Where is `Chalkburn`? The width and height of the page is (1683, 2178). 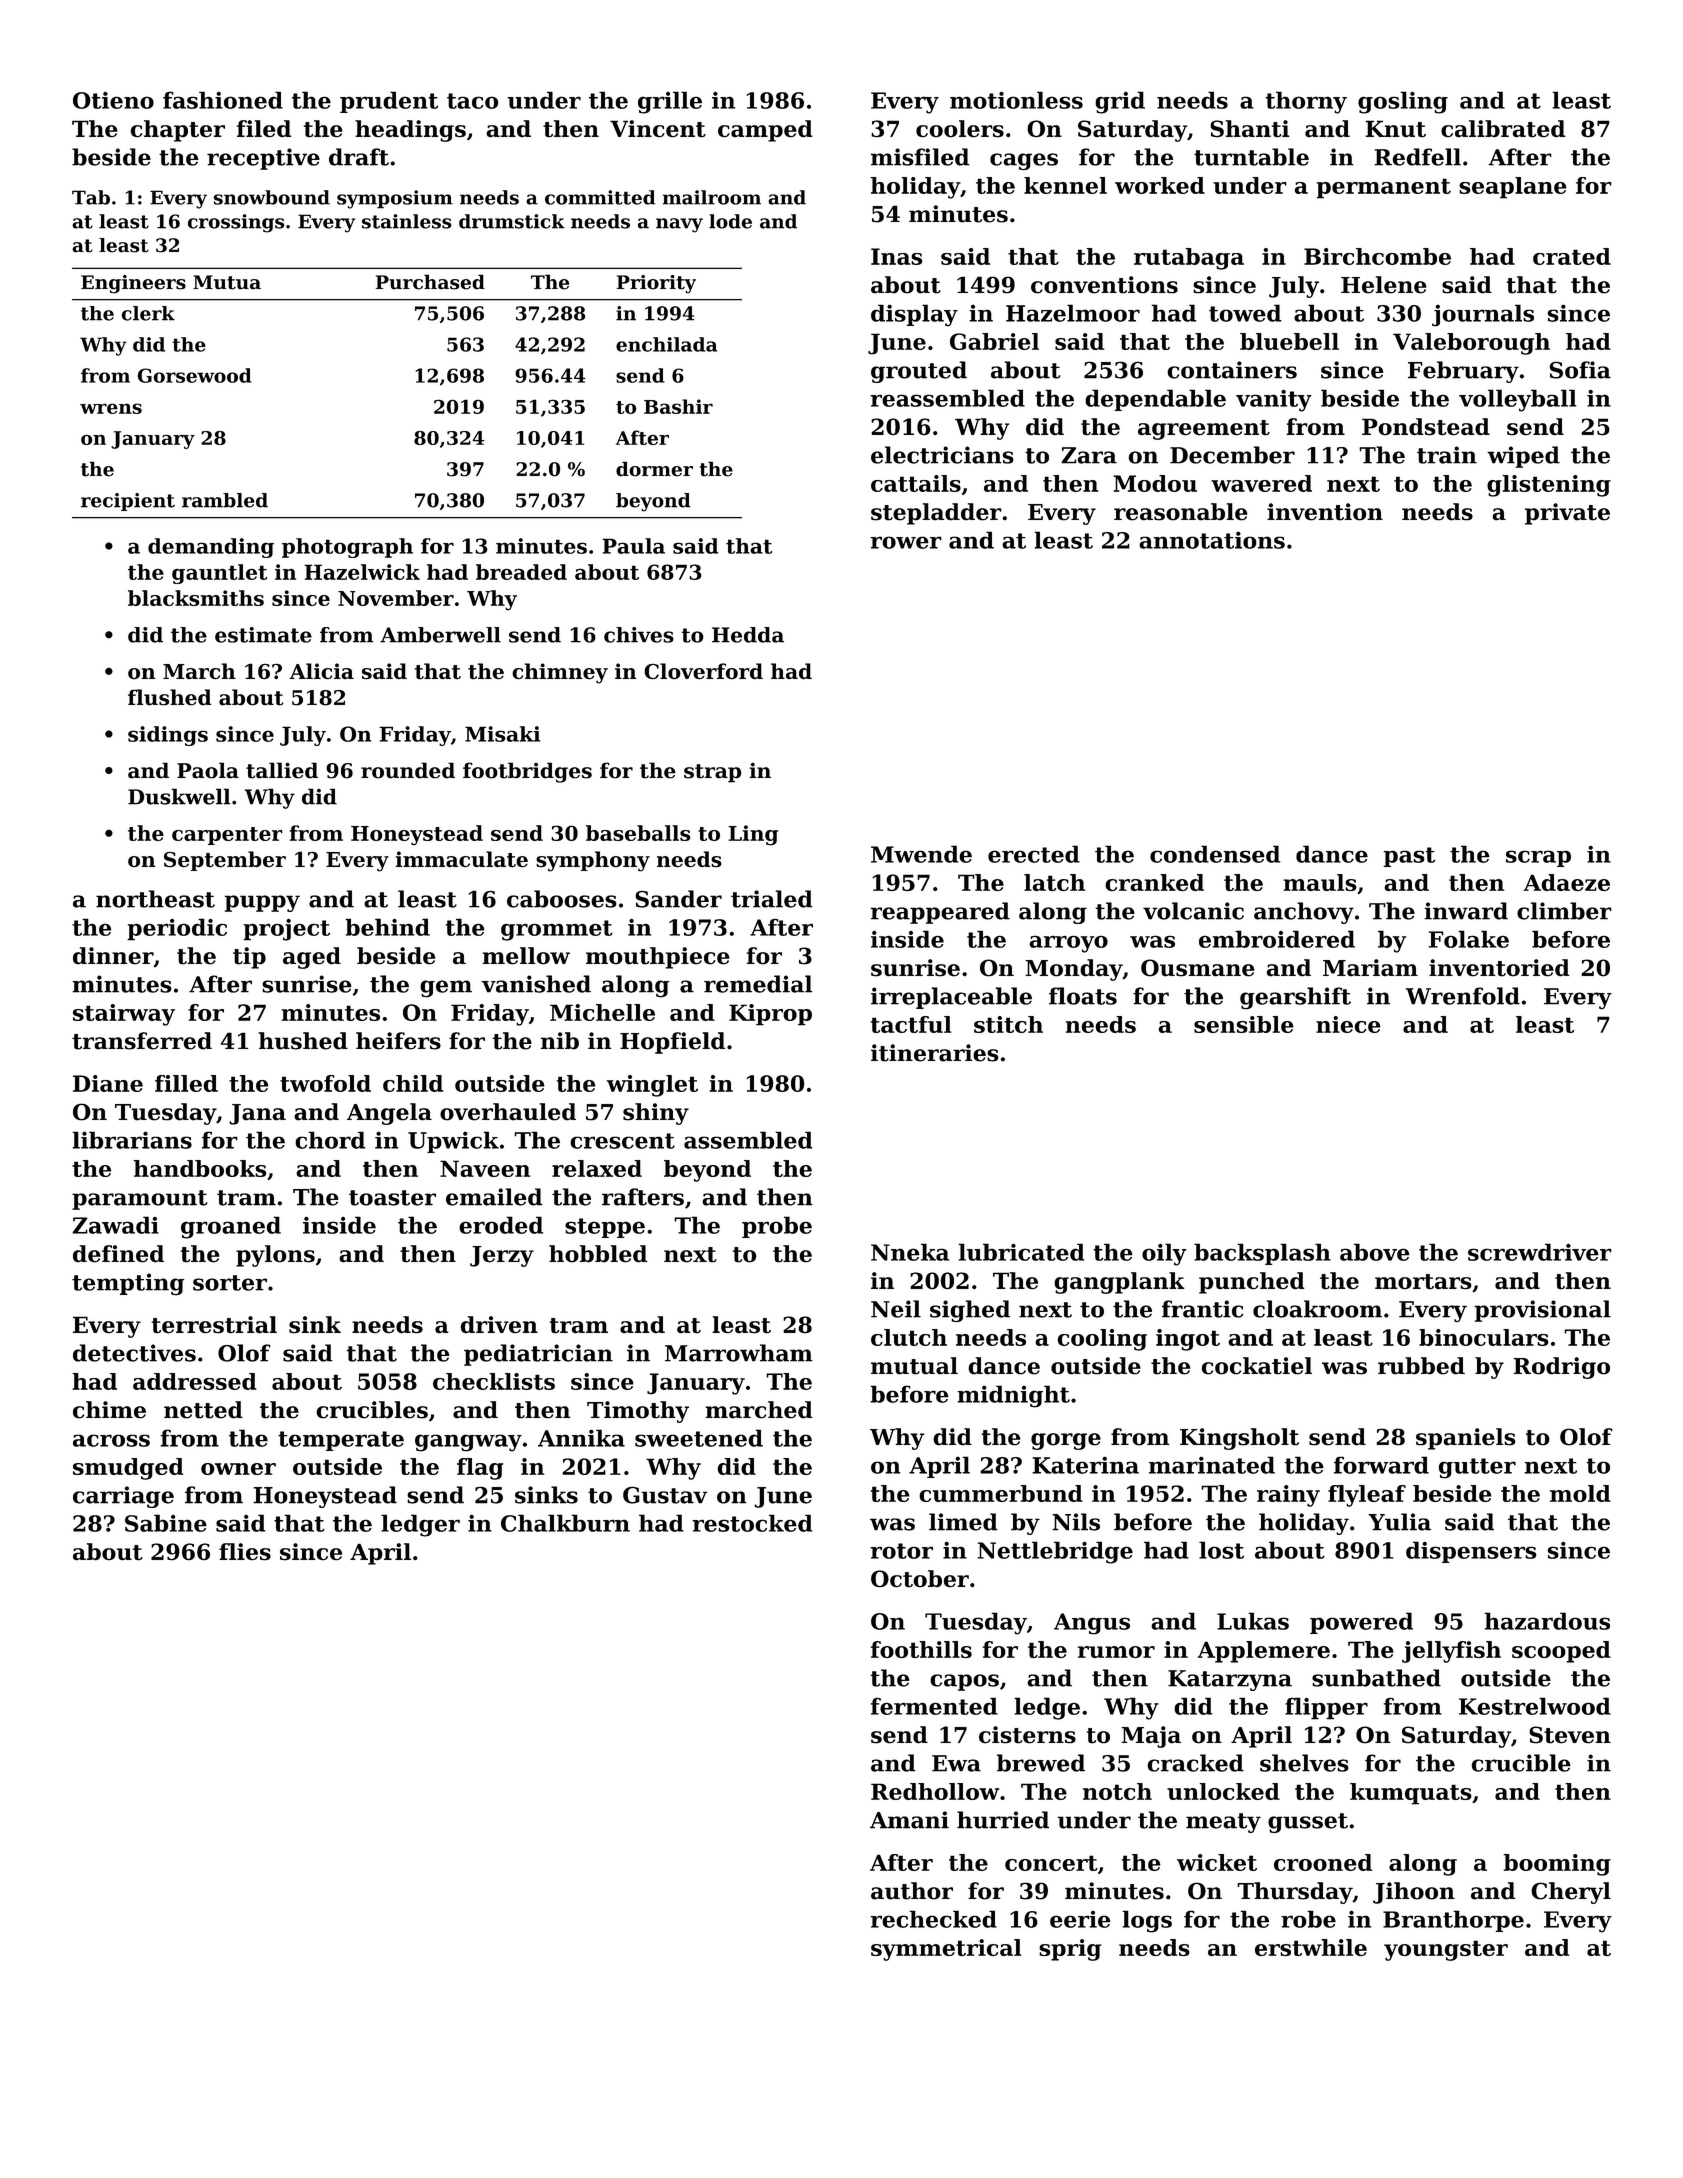
Chalkburn is located at coordinates (565, 1523).
